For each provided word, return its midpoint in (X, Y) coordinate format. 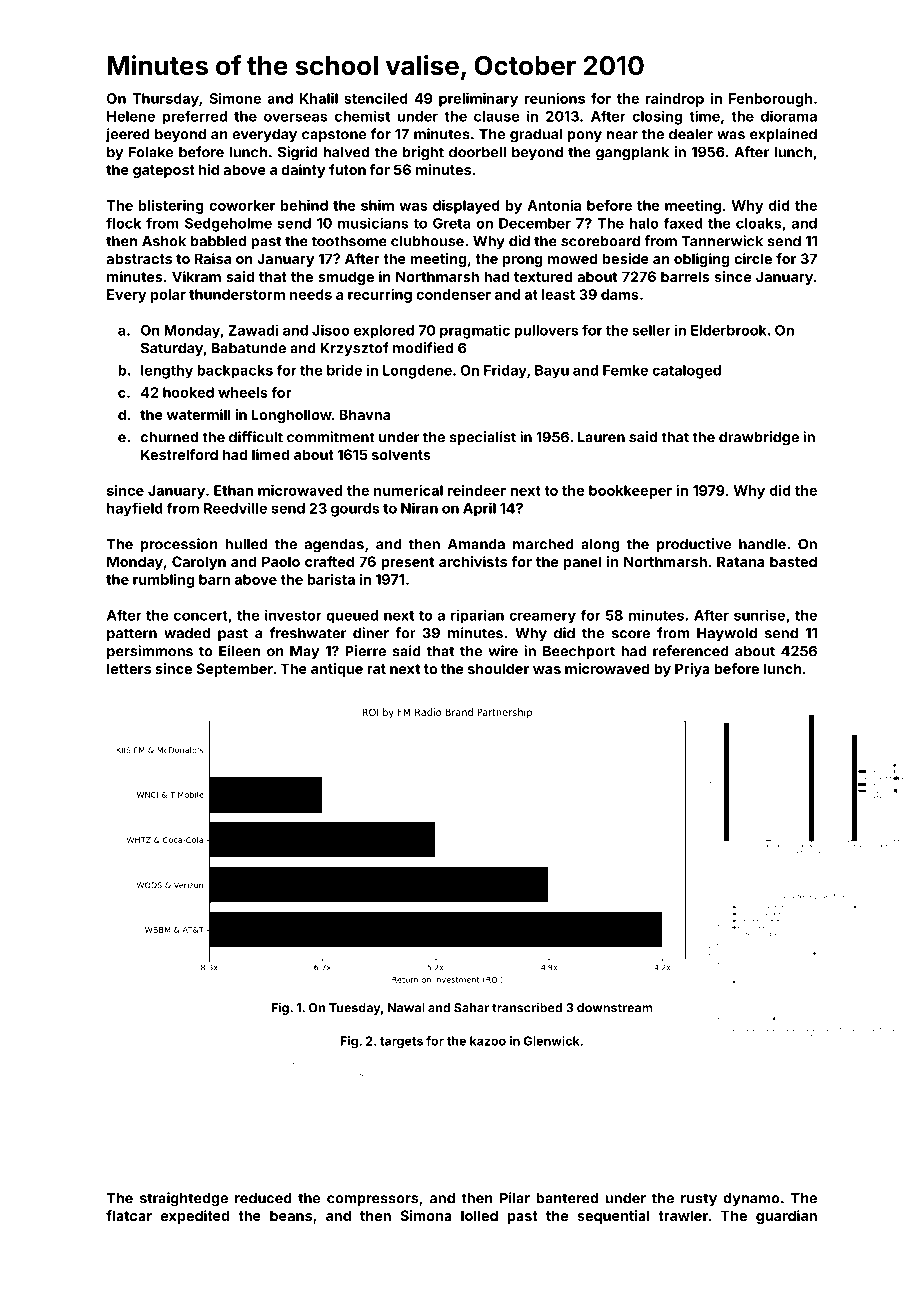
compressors (372, 1200)
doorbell (477, 152)
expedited (195, 1217)
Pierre (365, 651)
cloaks (758, 223)
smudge (346, 278)
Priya (692, 670)
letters (129, 668)
